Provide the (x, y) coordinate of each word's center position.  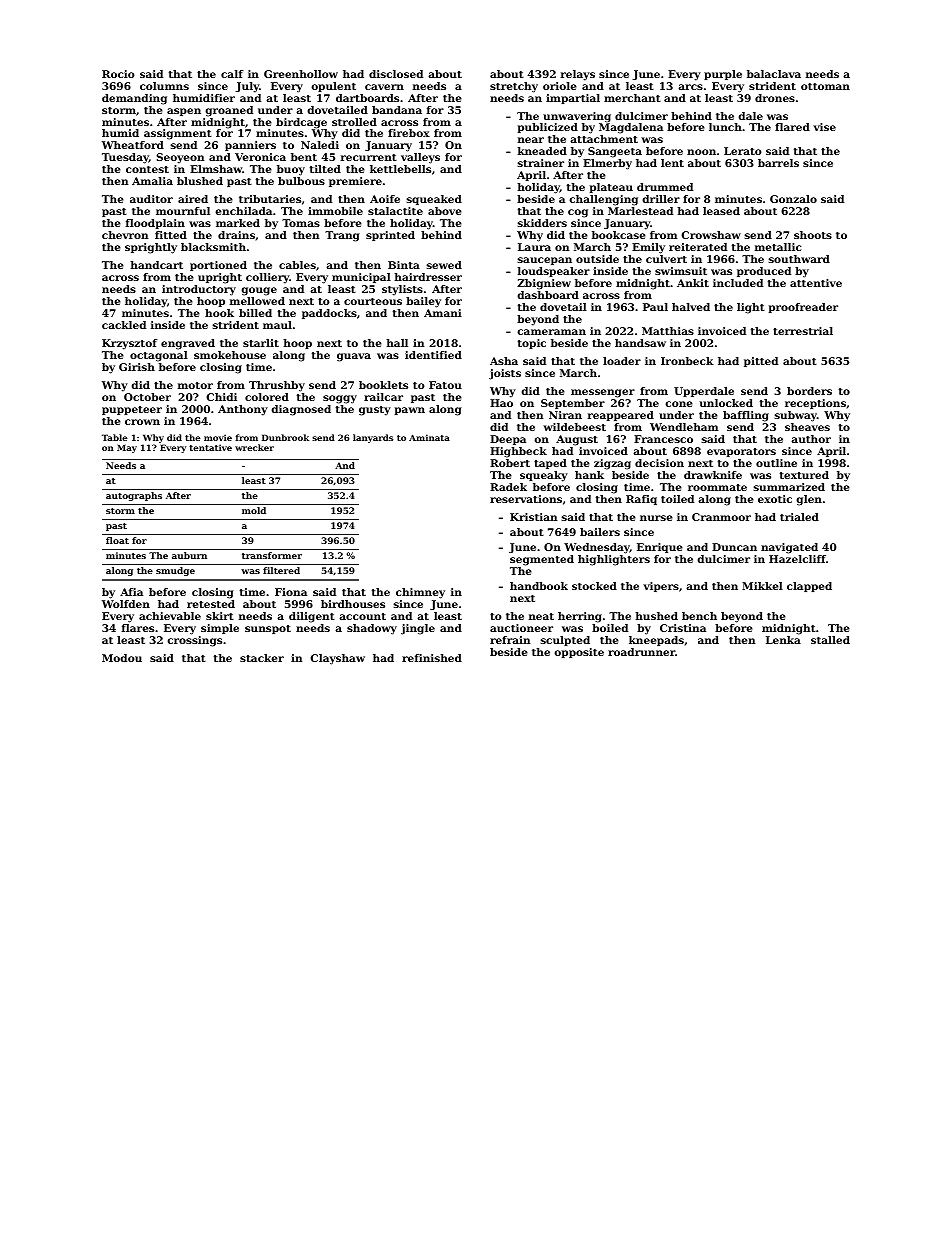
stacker (262, 658)
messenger (603, 393)
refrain (510, 640)
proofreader (803, 308)
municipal (361, 278)
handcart (156, 265)
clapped (809, 587)
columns (164, 86)
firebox (409, 133)
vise (824, 127)
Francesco (663, 439)
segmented (542, 560)
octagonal (159, 356)
